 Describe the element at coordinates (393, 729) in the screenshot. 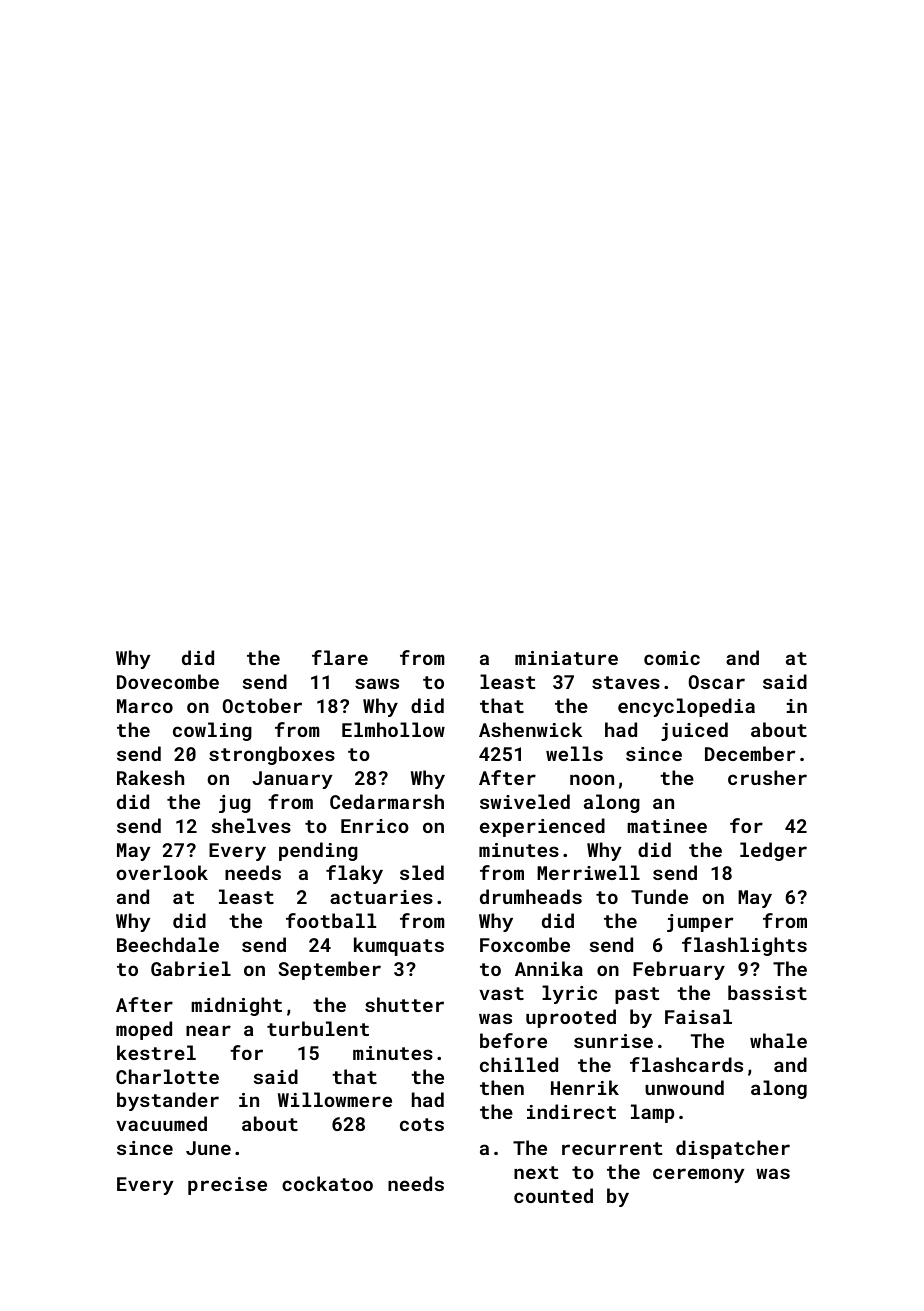

I see `Elmhollow` at that location.
